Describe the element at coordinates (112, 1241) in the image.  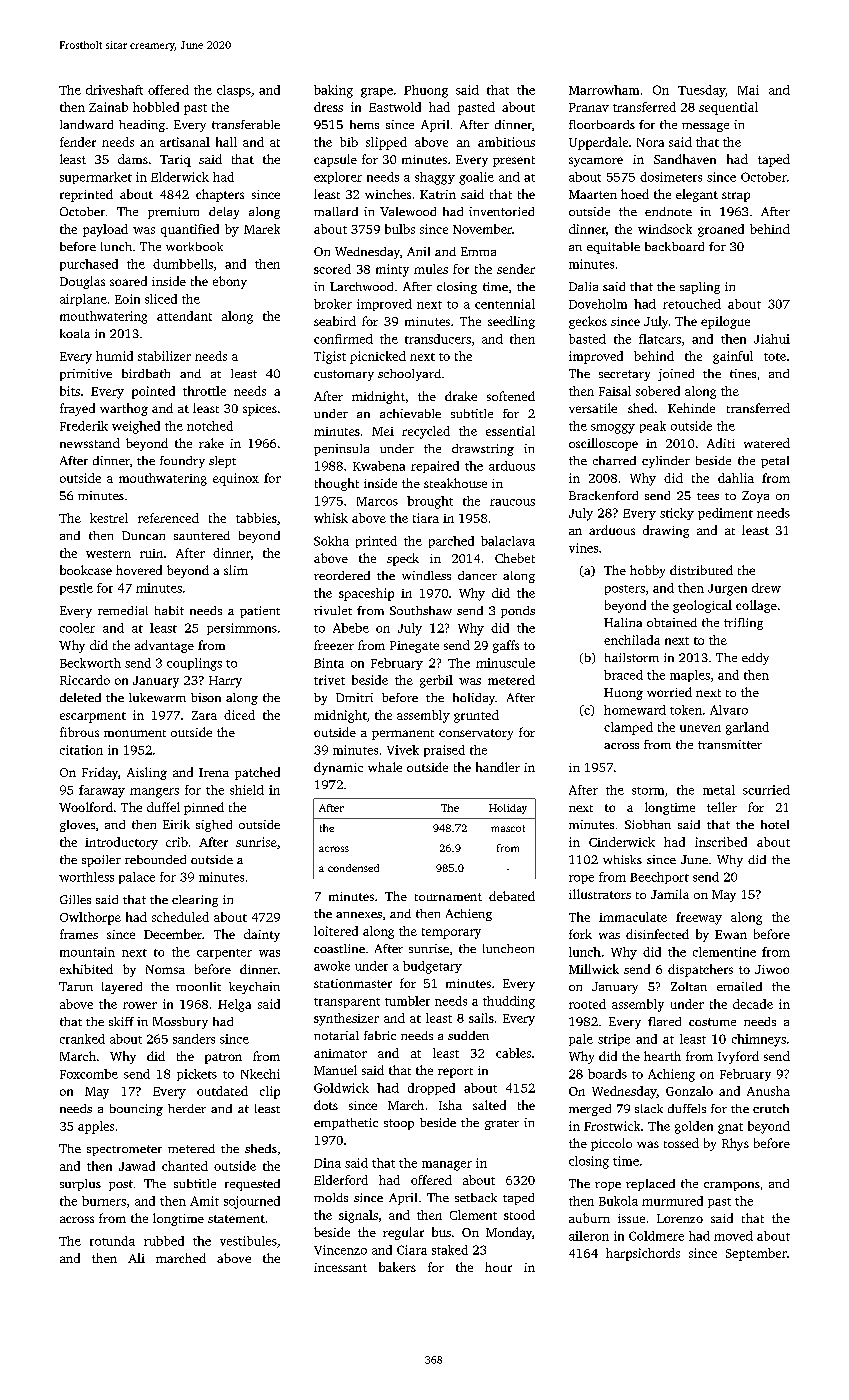
I see `rotunda` at that location.
